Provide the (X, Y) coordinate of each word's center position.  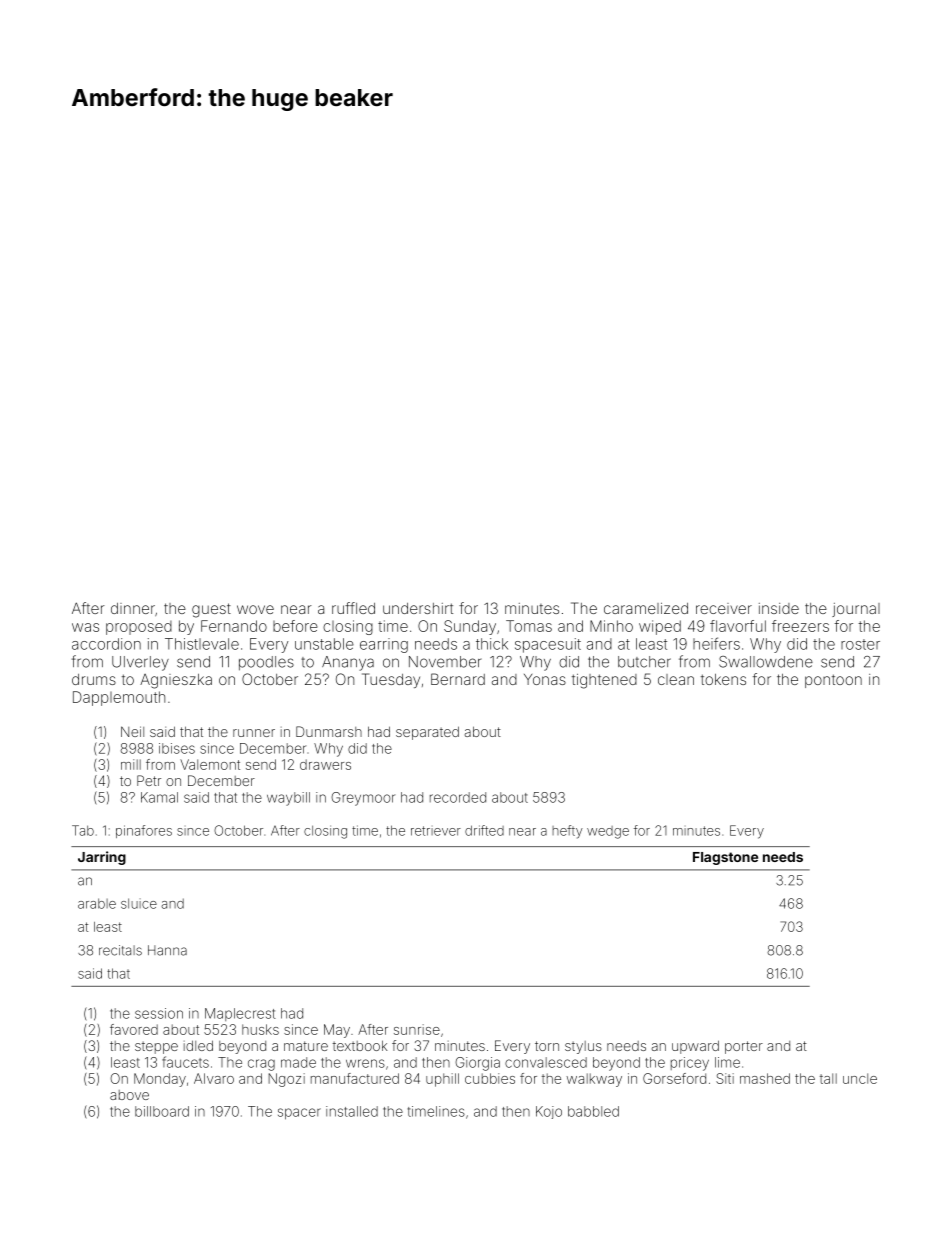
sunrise (417, 1029)
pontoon (833, 681)
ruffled (353, 608)
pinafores (144, 831)
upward (695, 1047)
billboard (162, 1111)
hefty (567, 832)
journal (856, 610)
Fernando (234, 626)
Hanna (167, 950)
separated (427, 733)
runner (254, 733)
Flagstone (725, 858)
